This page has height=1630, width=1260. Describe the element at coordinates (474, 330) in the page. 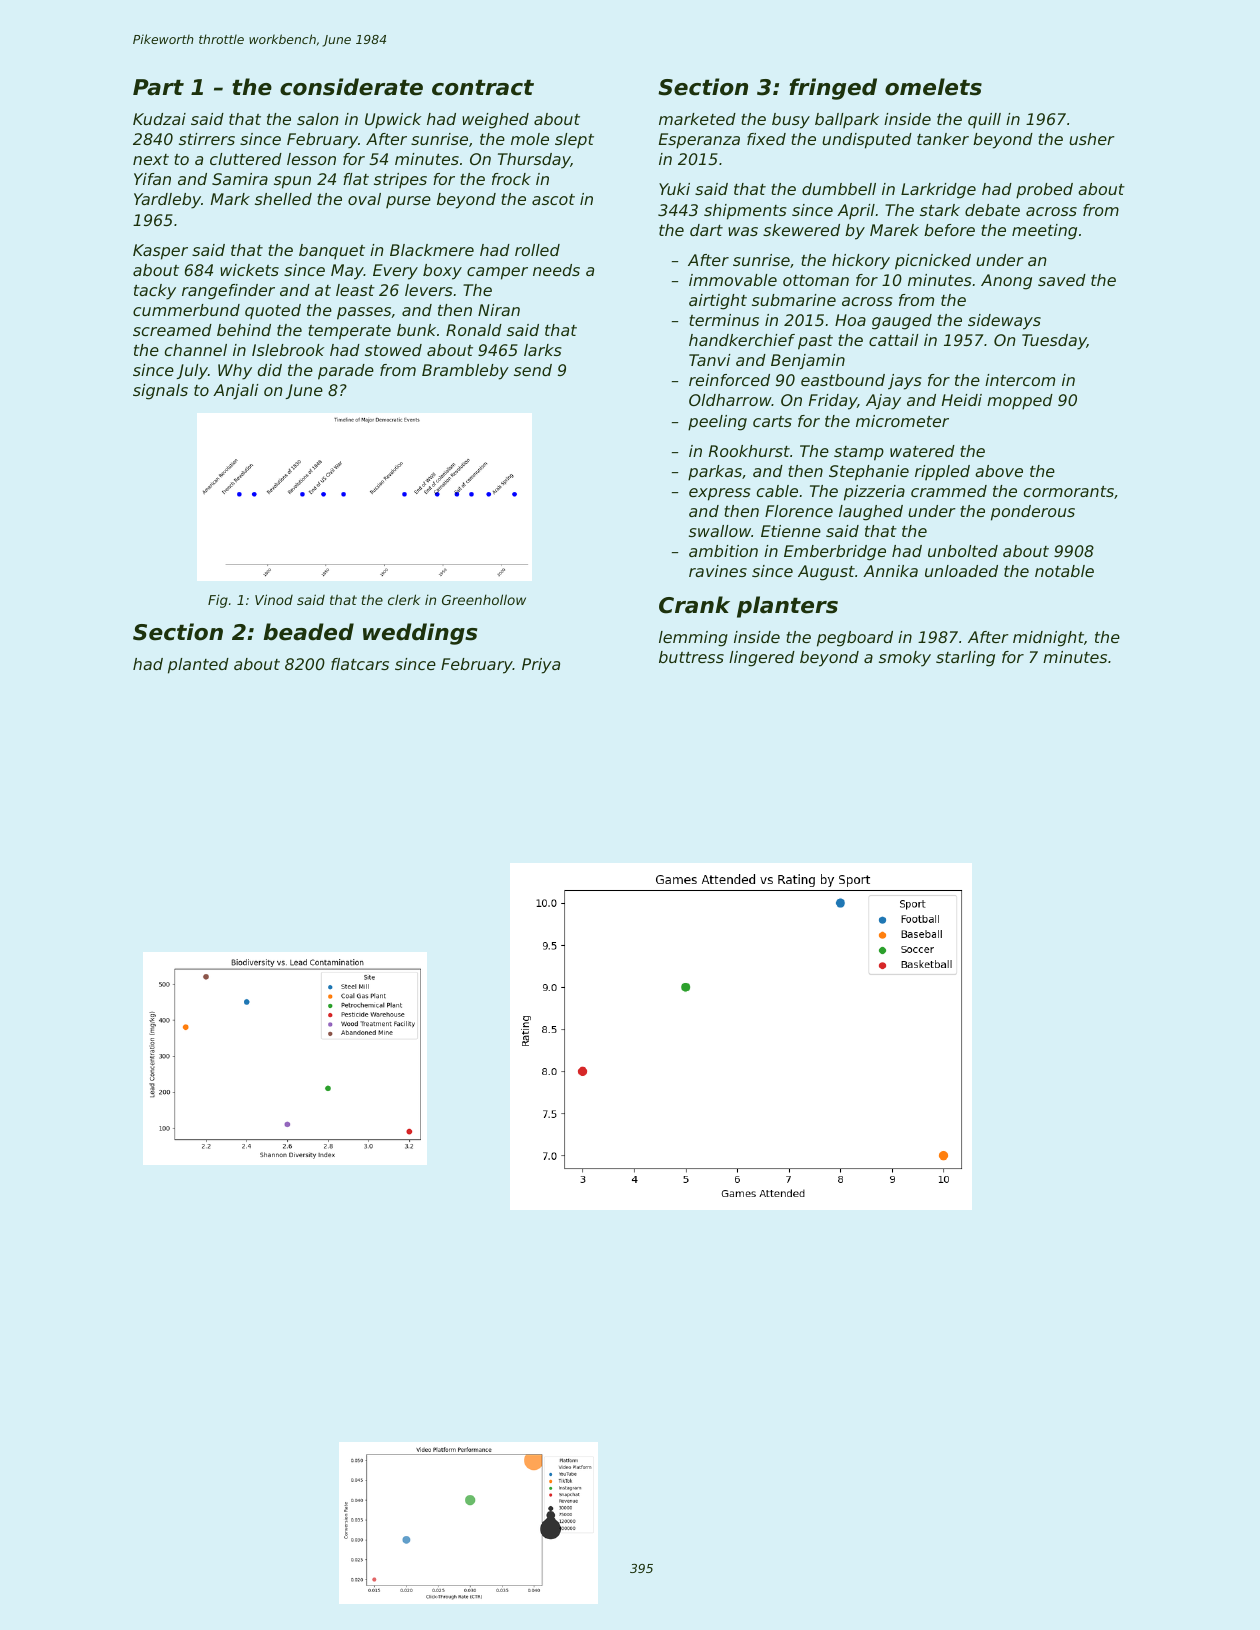

I see `Ronald` at that location.
